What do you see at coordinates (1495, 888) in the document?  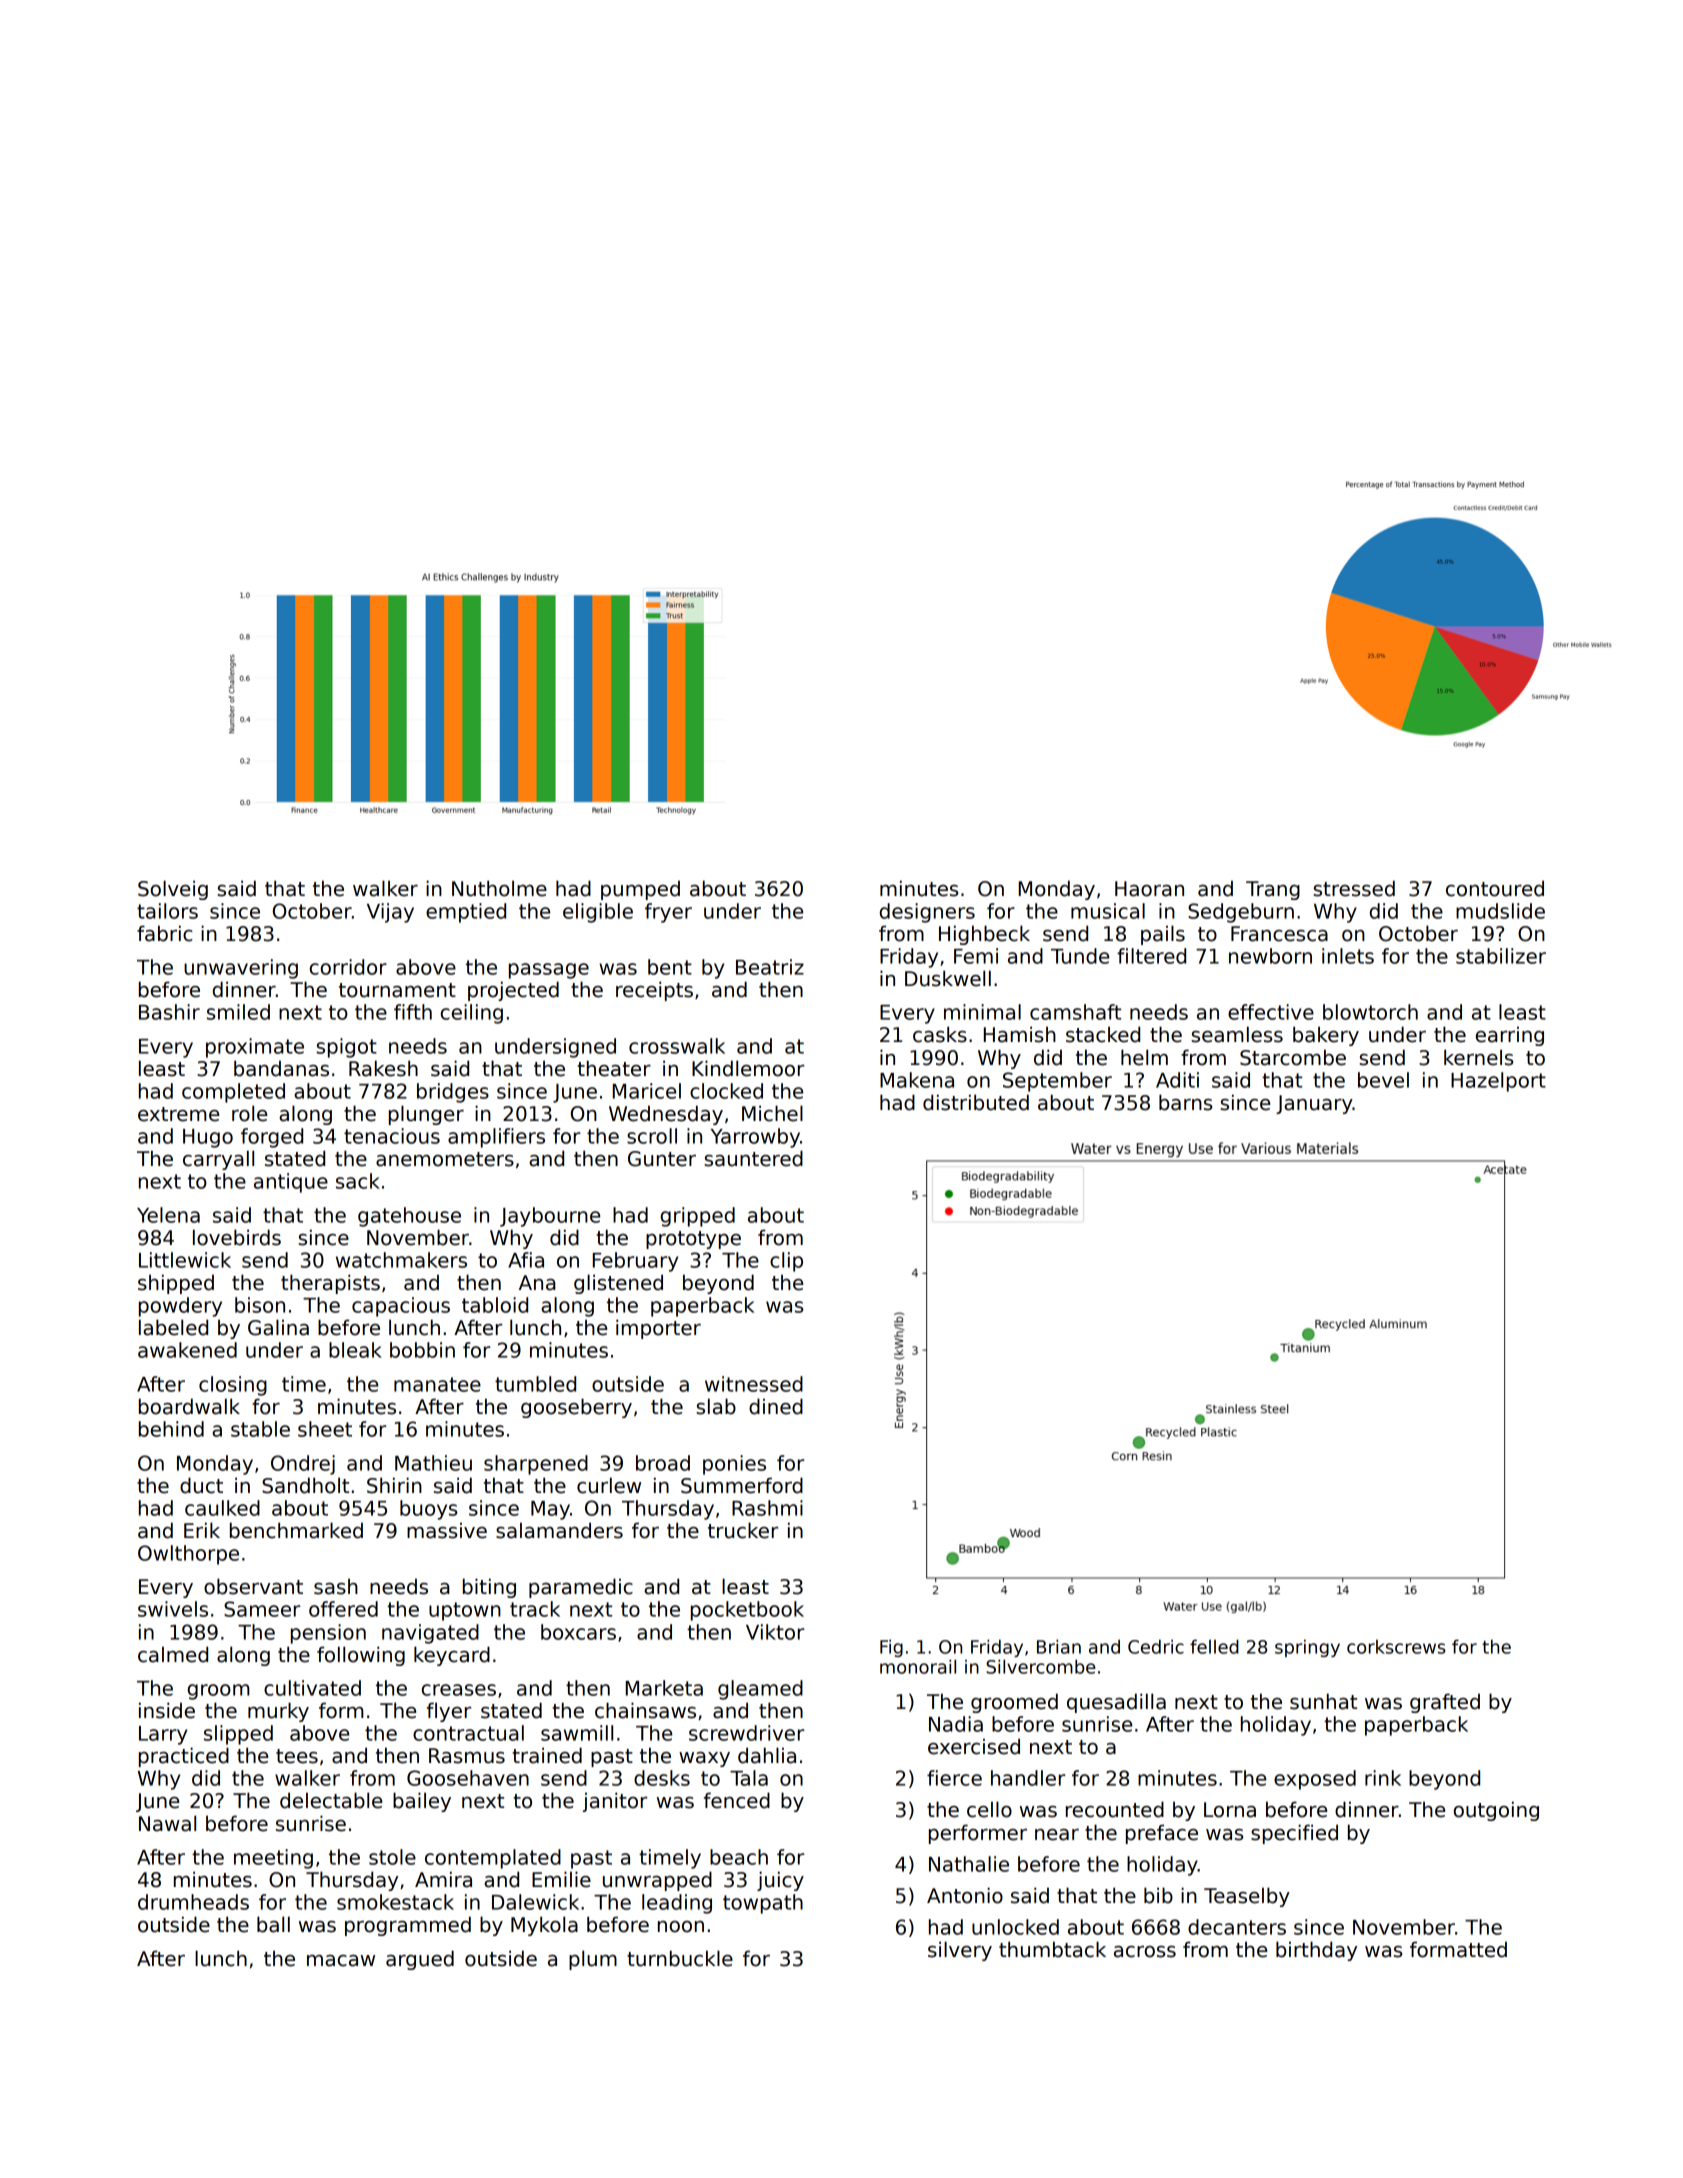 I see `contoured` at bounding box center [1495, 888].
